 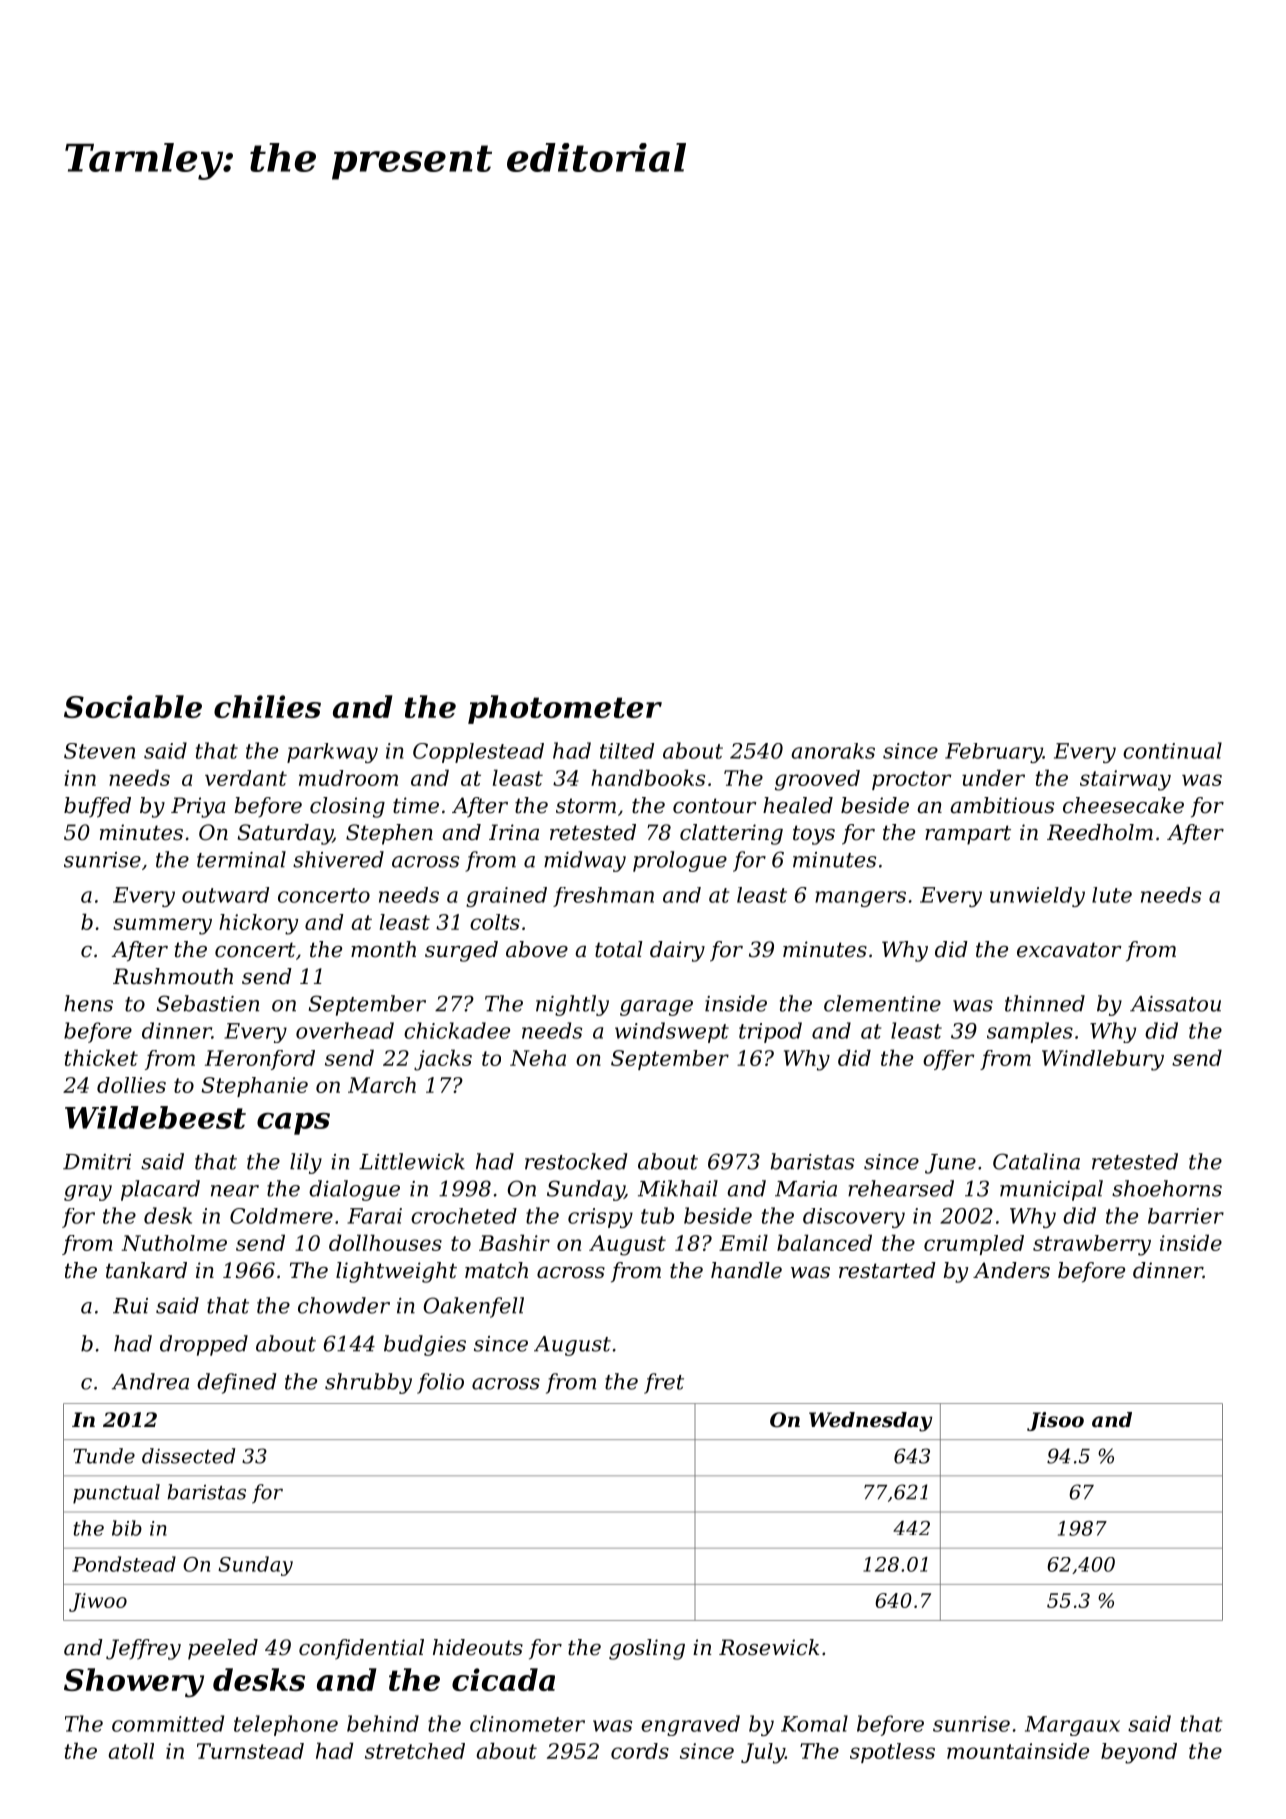 I want to click on chilies, so click(x=267, y=706).
